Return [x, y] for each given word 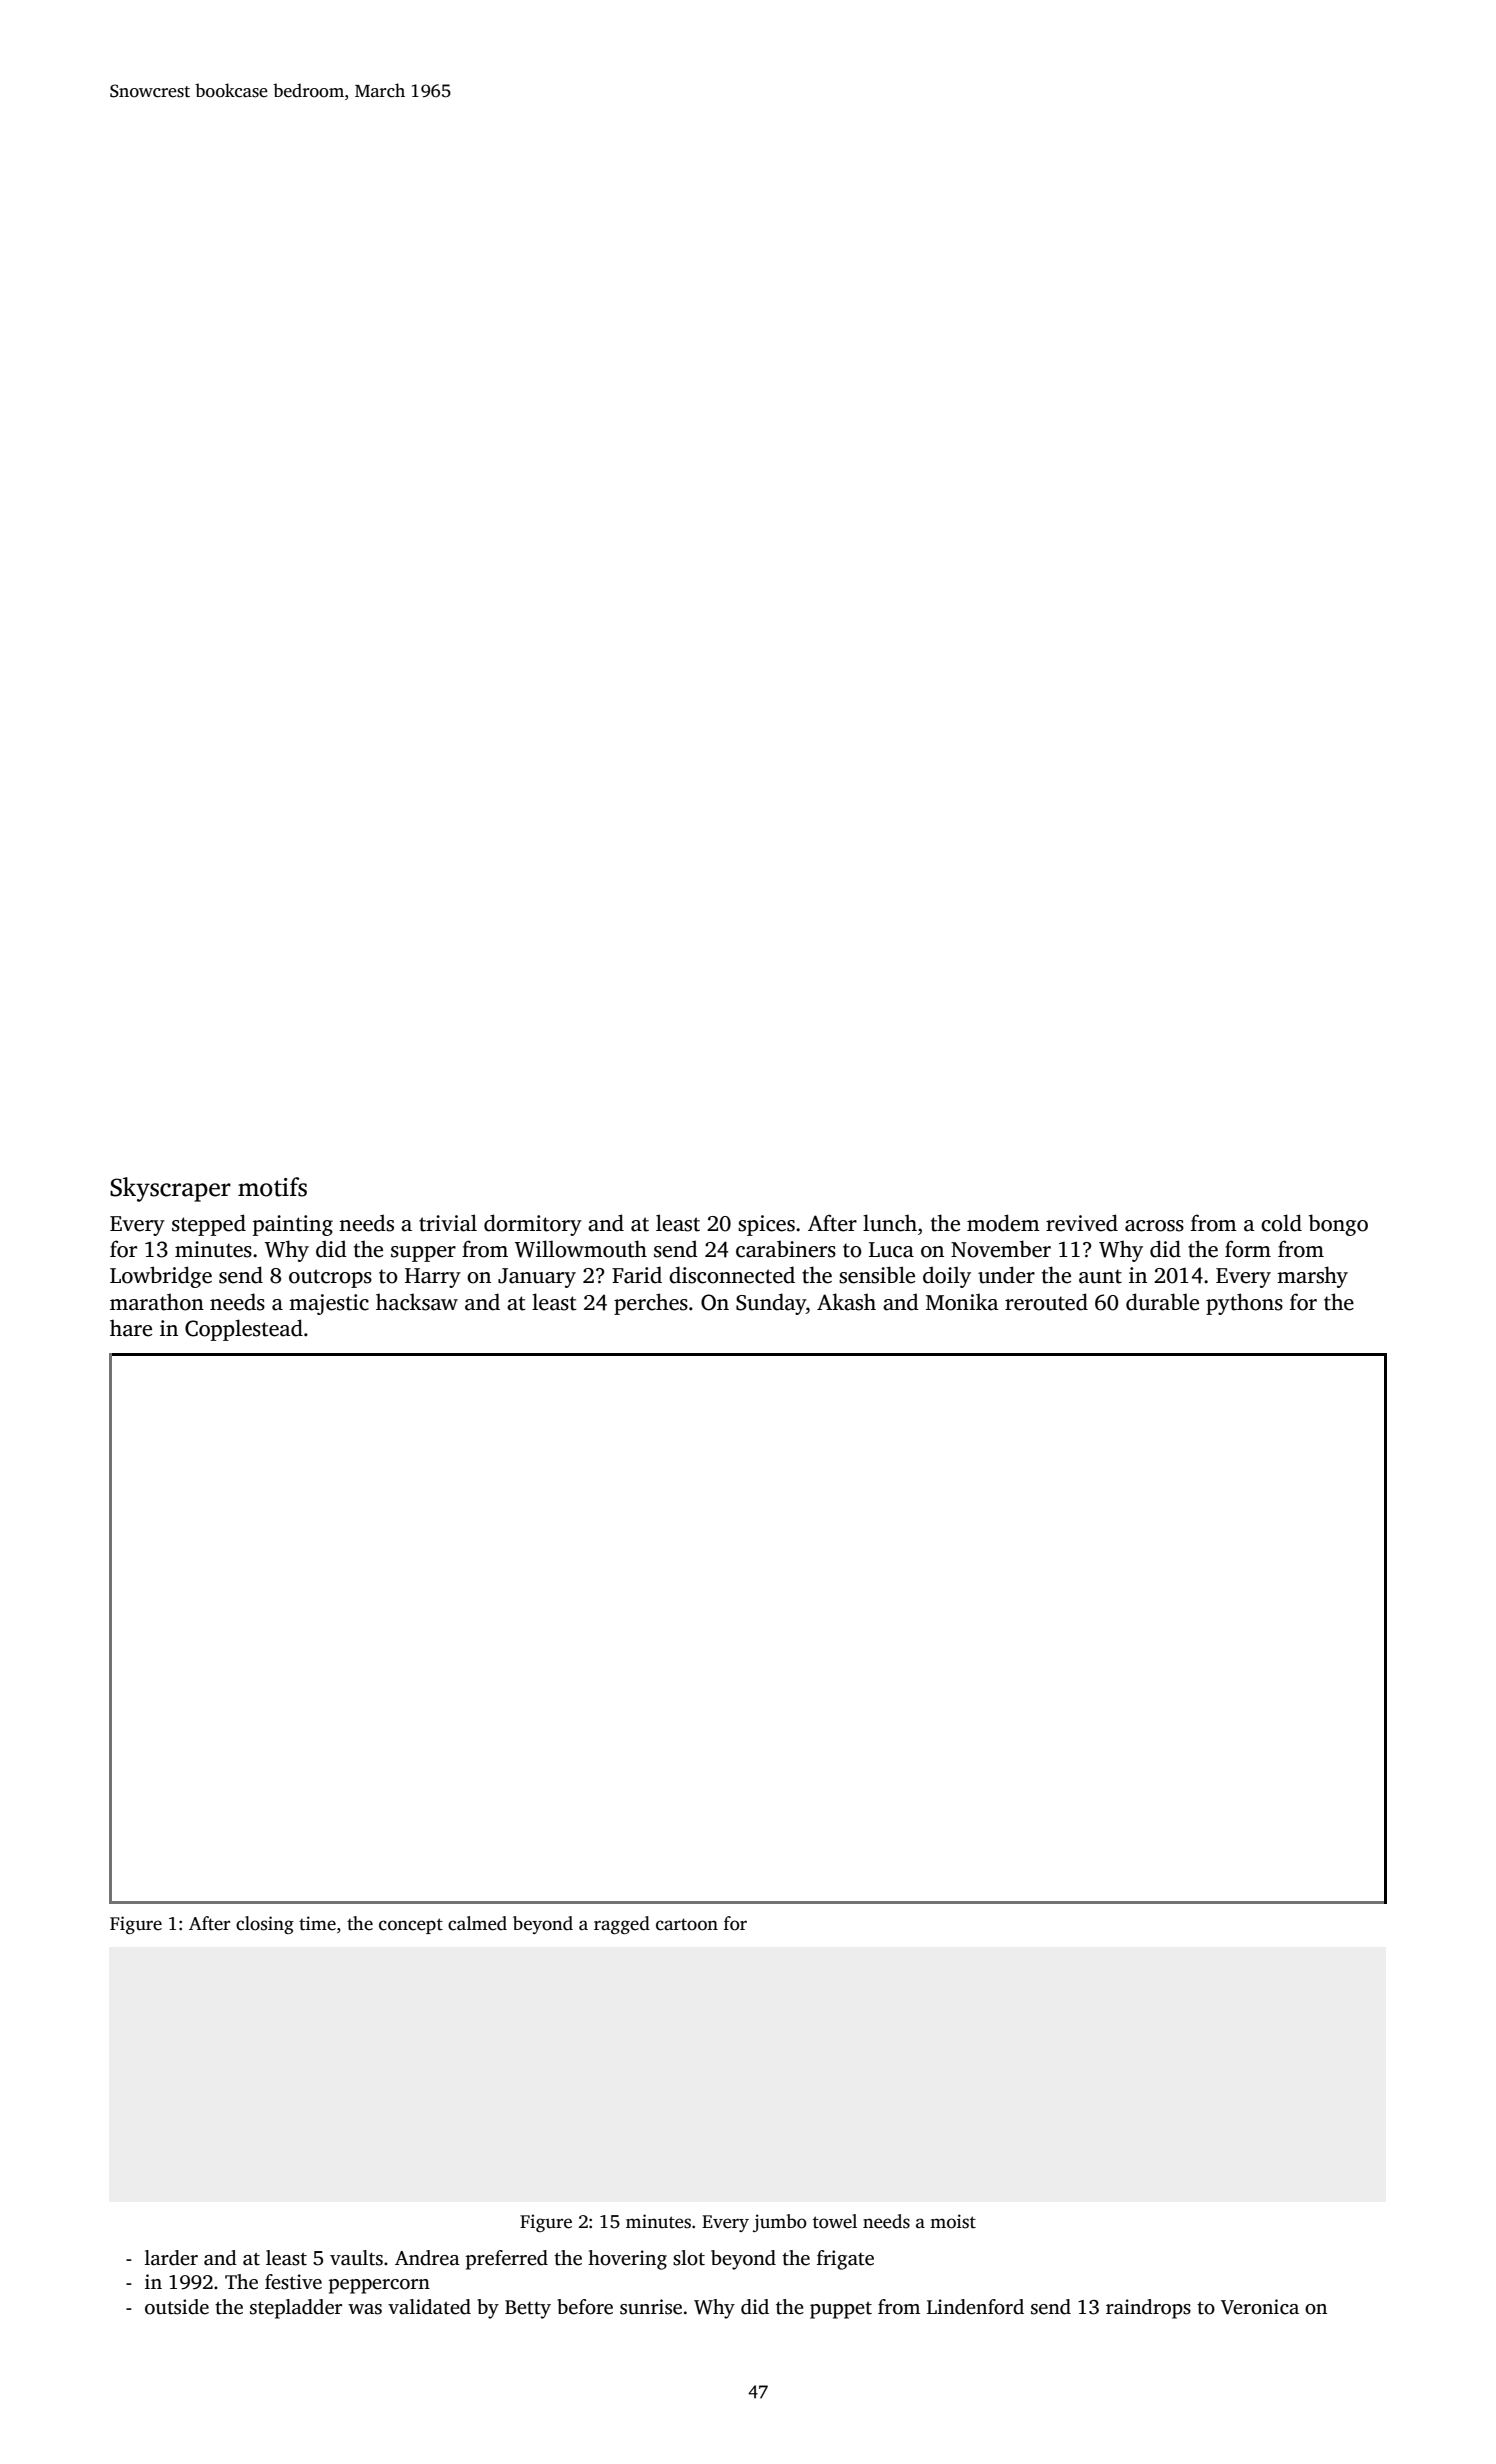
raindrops [1148, 2309]
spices [766, 1225]
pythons [1244, 1304]
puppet [841, 2310]
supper [423, 1254]
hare [131, 1328]
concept [411, 1926]
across [1154, 1226]
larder [171, 2258]
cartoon [687, 1924]
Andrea [427, 2258]
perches [651, 1304]
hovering [627, 2260]
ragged [622, 1925]
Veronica [1260, 2307]
